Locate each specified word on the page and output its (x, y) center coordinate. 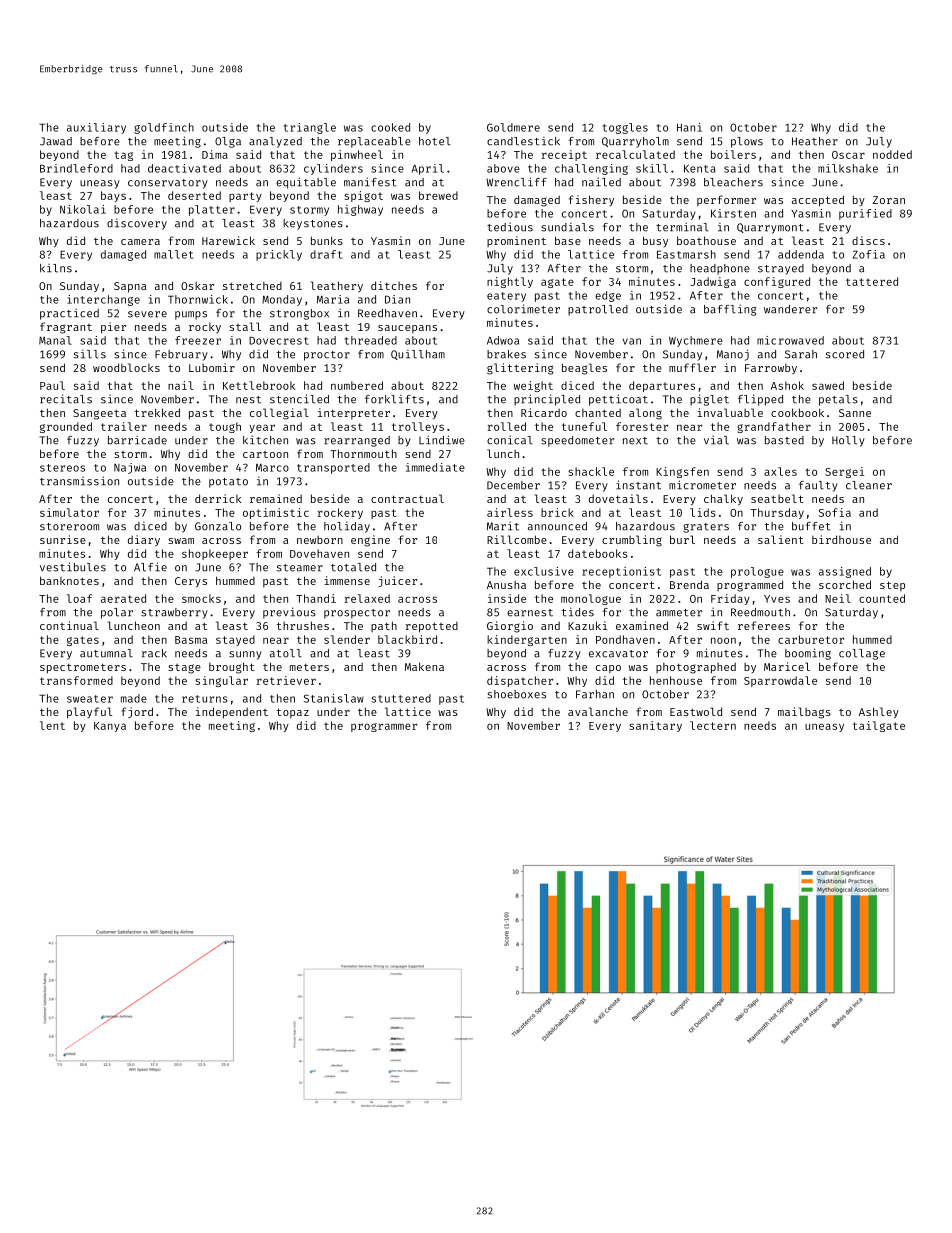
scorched (845, 584)
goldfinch (164, 128)
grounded (66, 427)
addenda (801, 254)
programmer (384, 727)
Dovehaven (319, 553)
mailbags (804, 713)
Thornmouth (363, 453)
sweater (90, 699)
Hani (689, 127)
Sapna (130, 287)
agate (557, 283)
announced (557, 526)
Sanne (855, 413)
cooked (390, 127)
